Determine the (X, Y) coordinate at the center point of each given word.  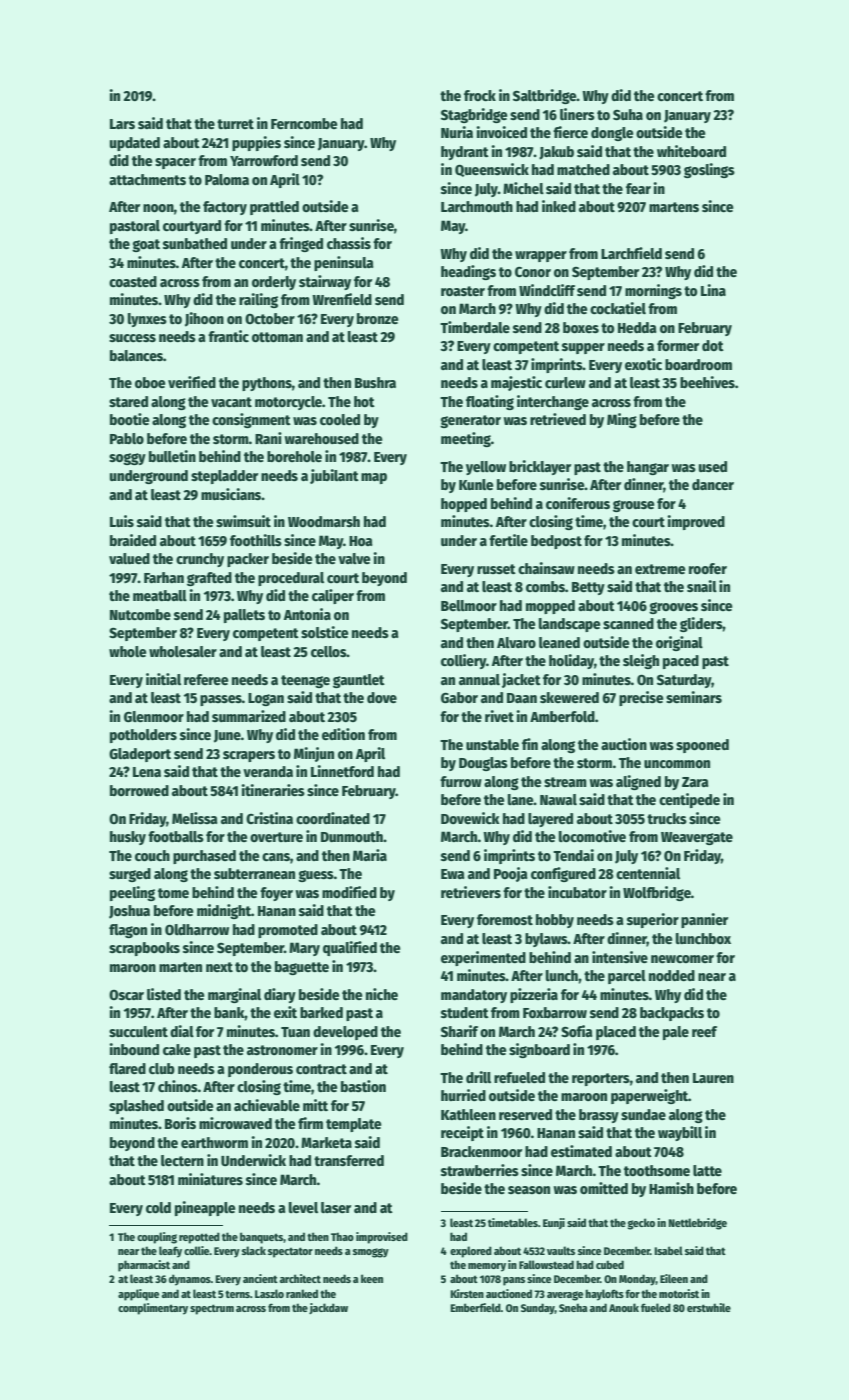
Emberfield (475, 1307)
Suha (628, 114)
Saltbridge (545, 96)
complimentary (153, 1309)
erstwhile (709, 1307)
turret (235, 124)
